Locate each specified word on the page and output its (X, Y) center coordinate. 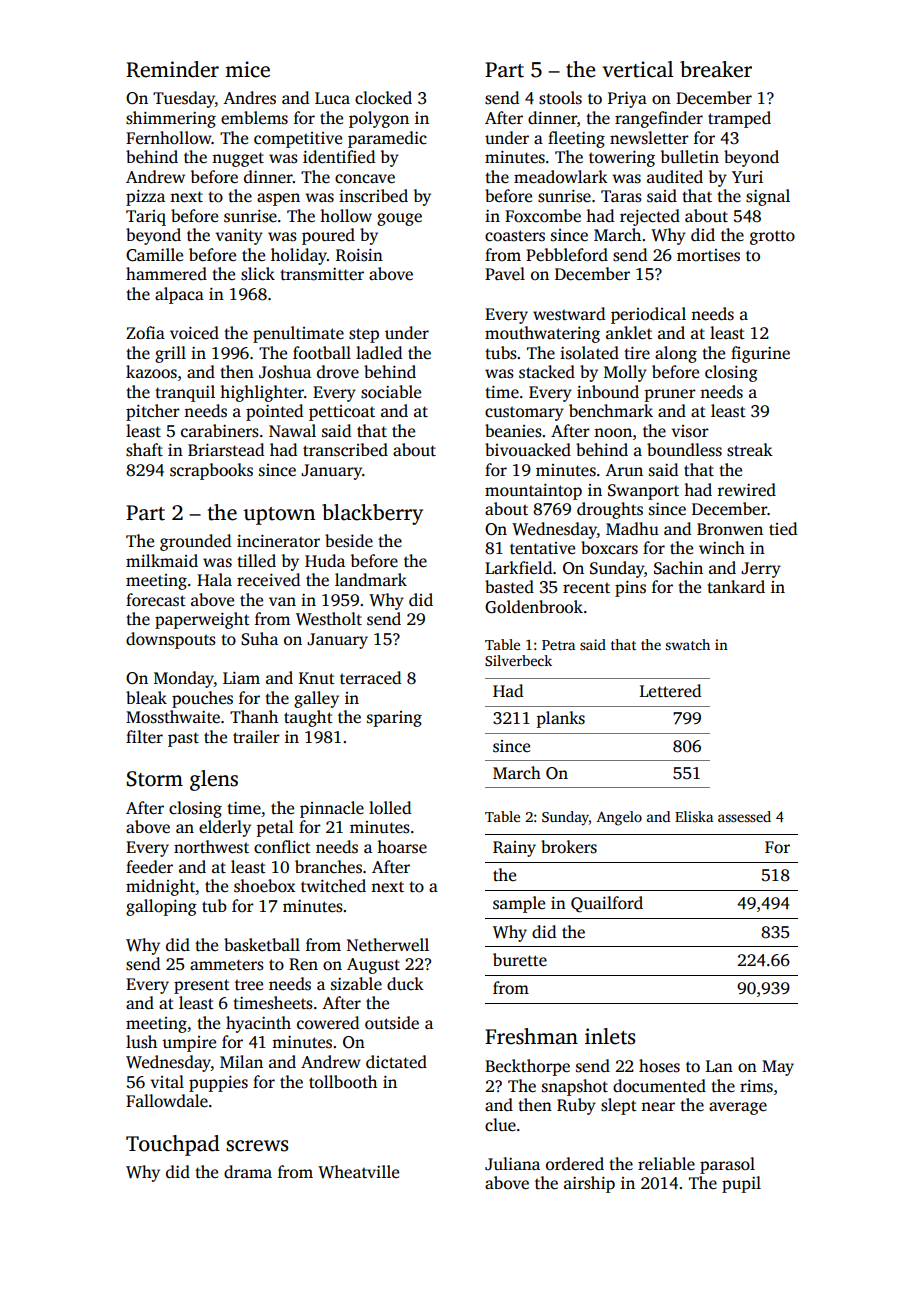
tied (783, 529)
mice (247, 69)
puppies (218, 1084)
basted (509, 587)
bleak (146, 698)
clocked (383, 98)
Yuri (747, 177)
